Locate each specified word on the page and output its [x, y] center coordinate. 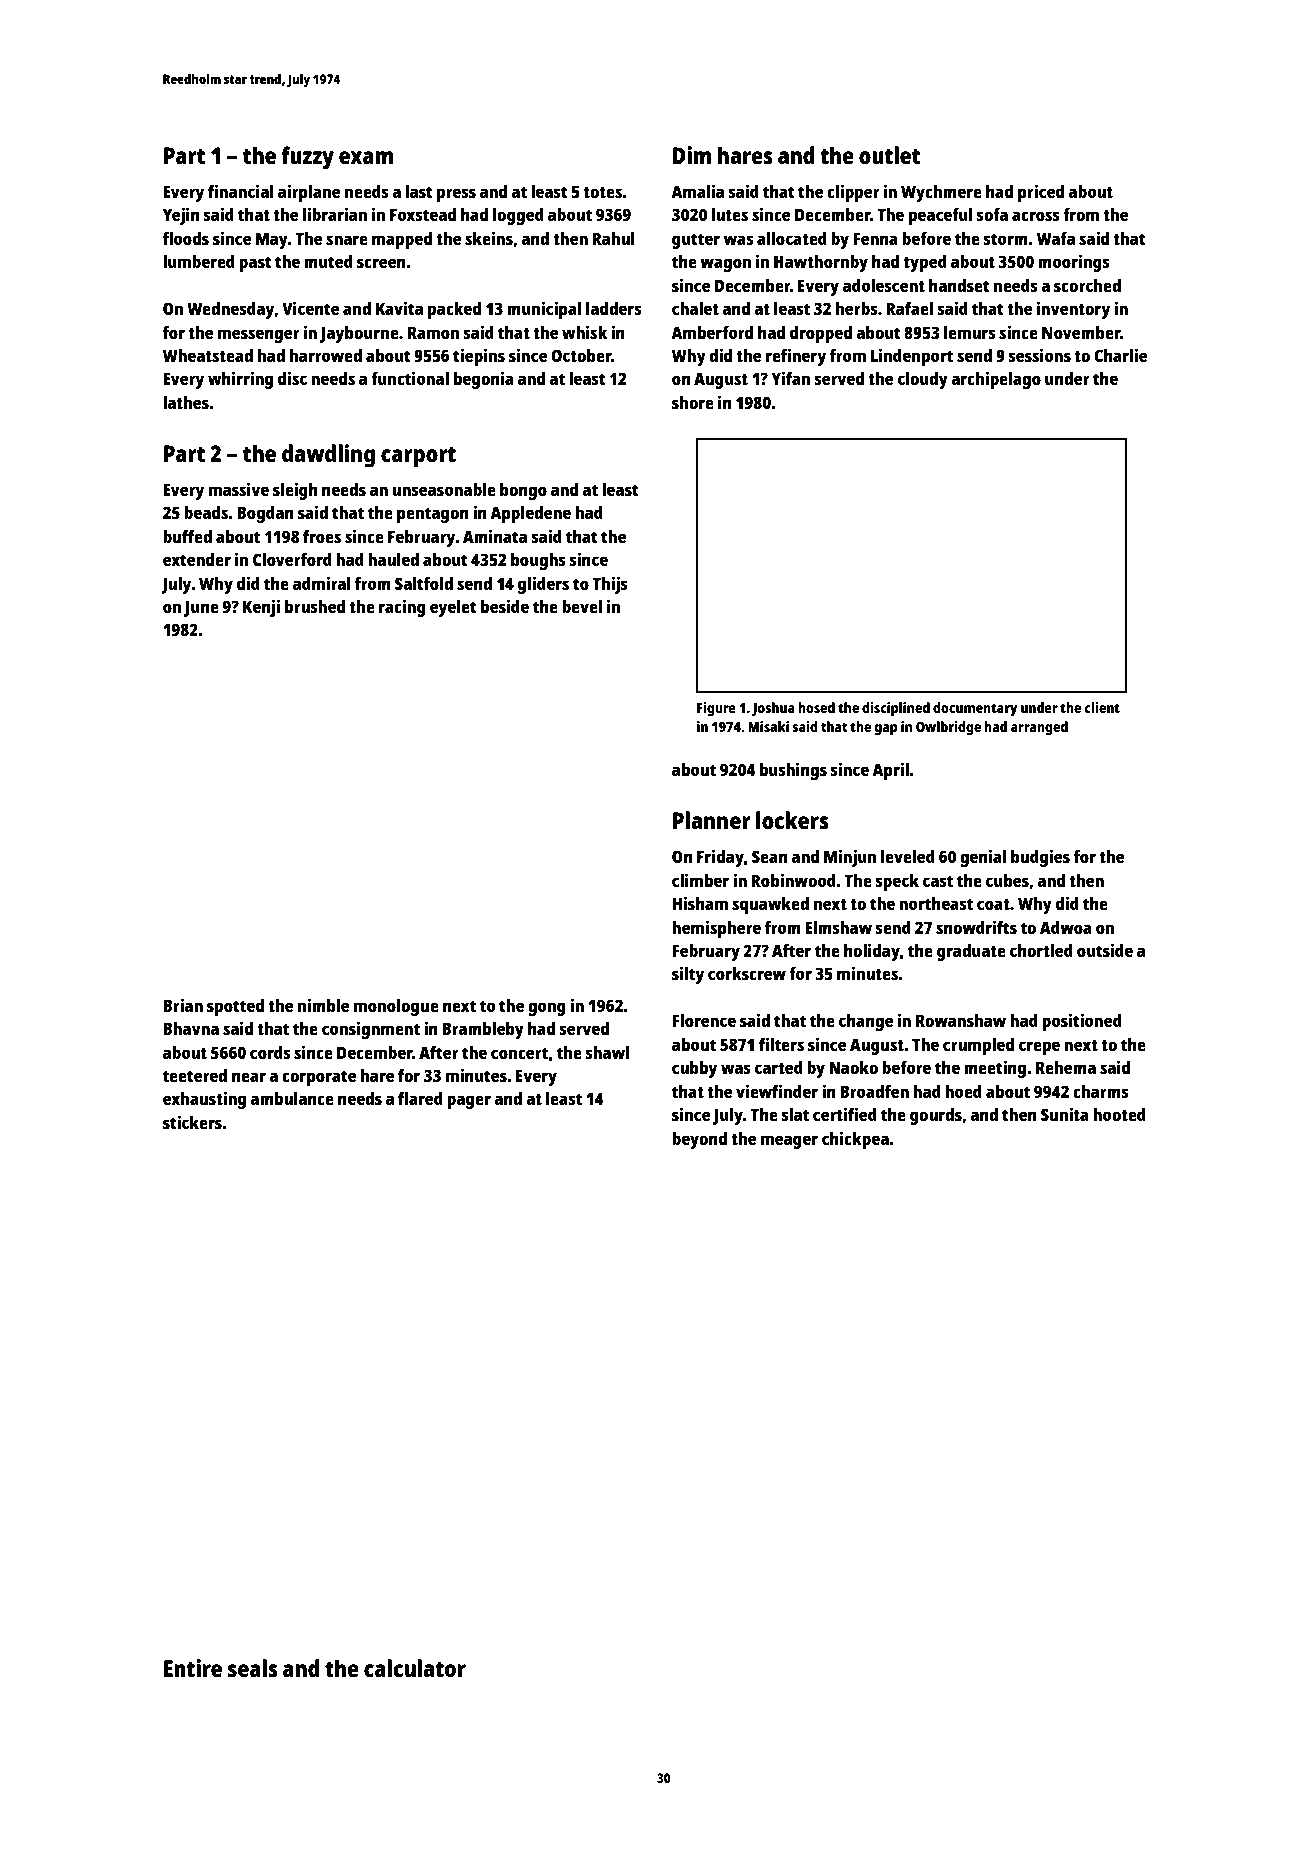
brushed [315, 606]
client [1102, 707]
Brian [183, 1005]
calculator [415, 1668]
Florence [704, 1020]
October [581, 355]
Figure [716, 709]
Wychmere [941, 193]
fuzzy [307, 158]
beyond [699, 1140]
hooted [1119, 1114]
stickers [192, 1122]
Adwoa [1066, 927]
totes [602, 192]
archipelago [996, 380]
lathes [186, 402]
